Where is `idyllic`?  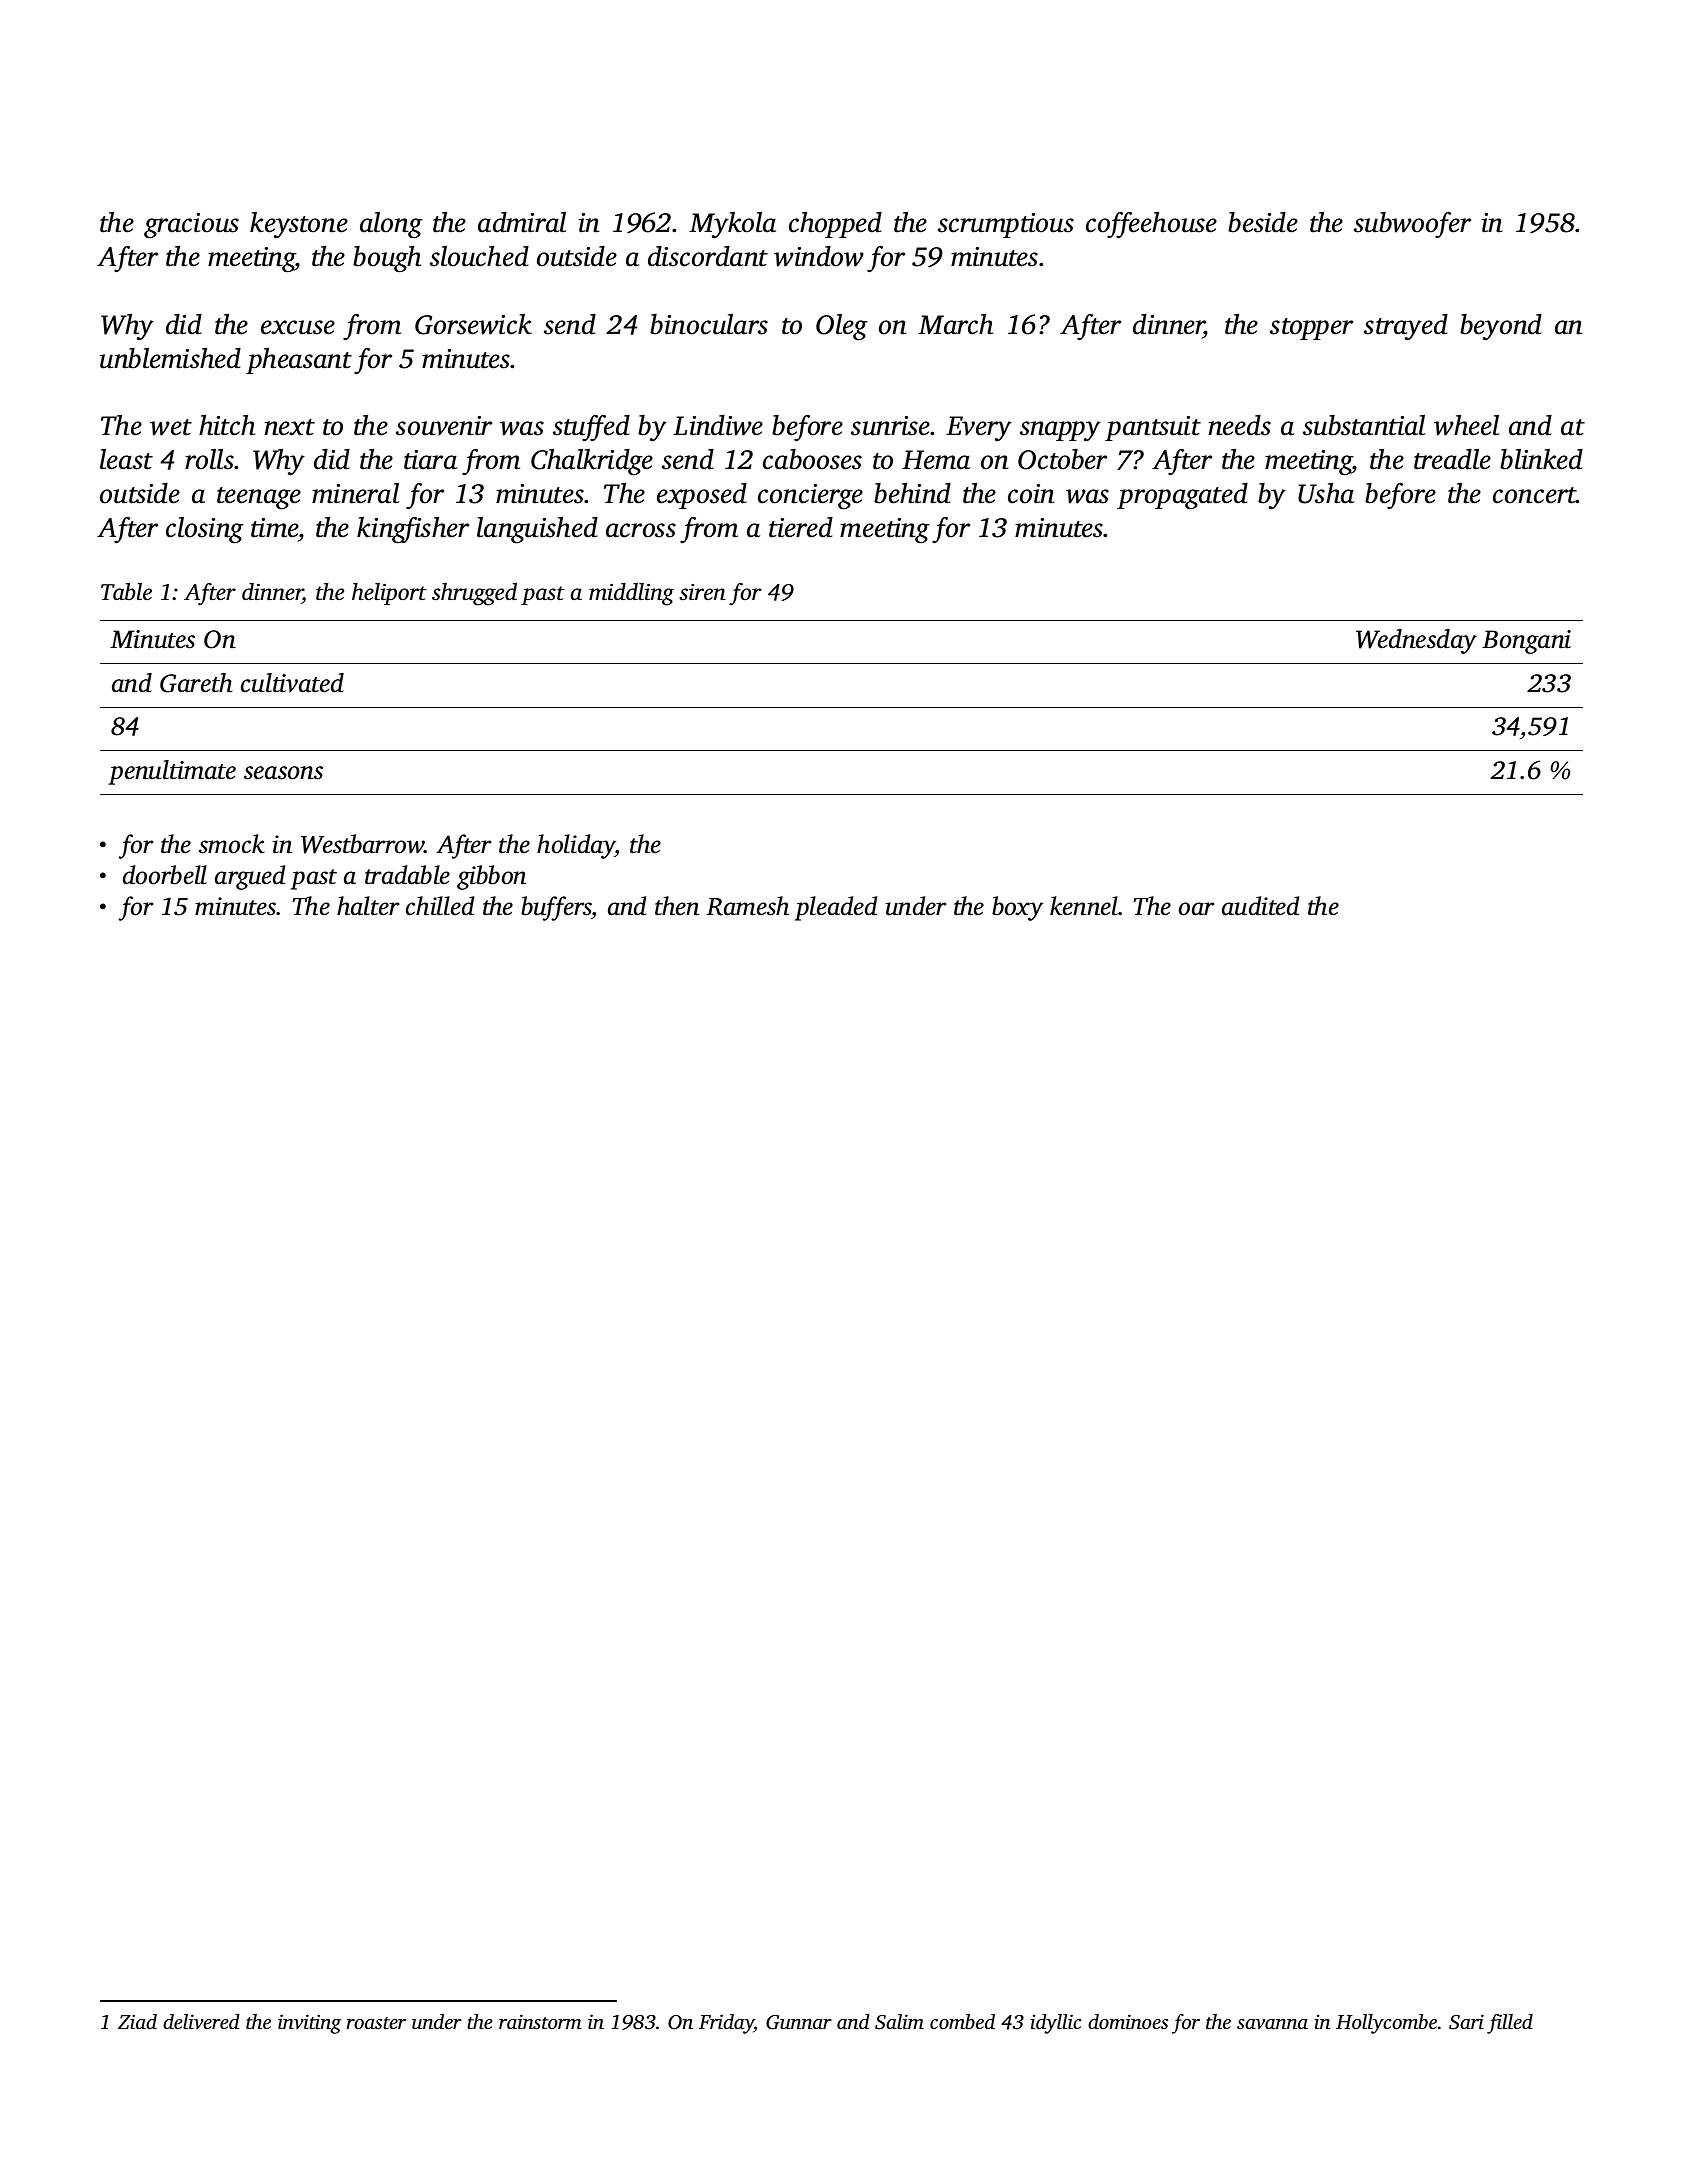
idyllic is located at coordinates (1055, 2024).
